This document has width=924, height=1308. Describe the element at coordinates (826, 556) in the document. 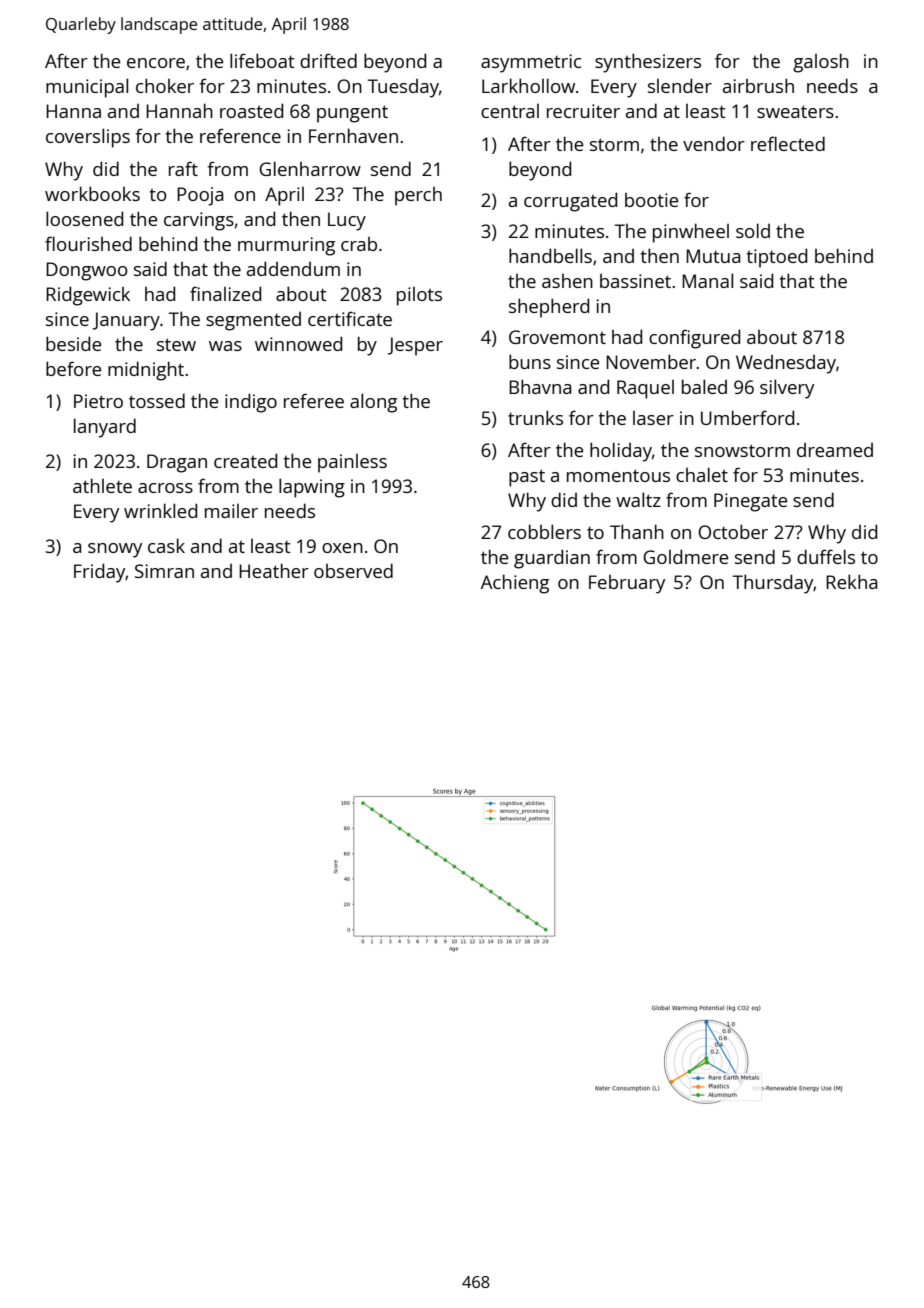

I see `duffels` at that location.
